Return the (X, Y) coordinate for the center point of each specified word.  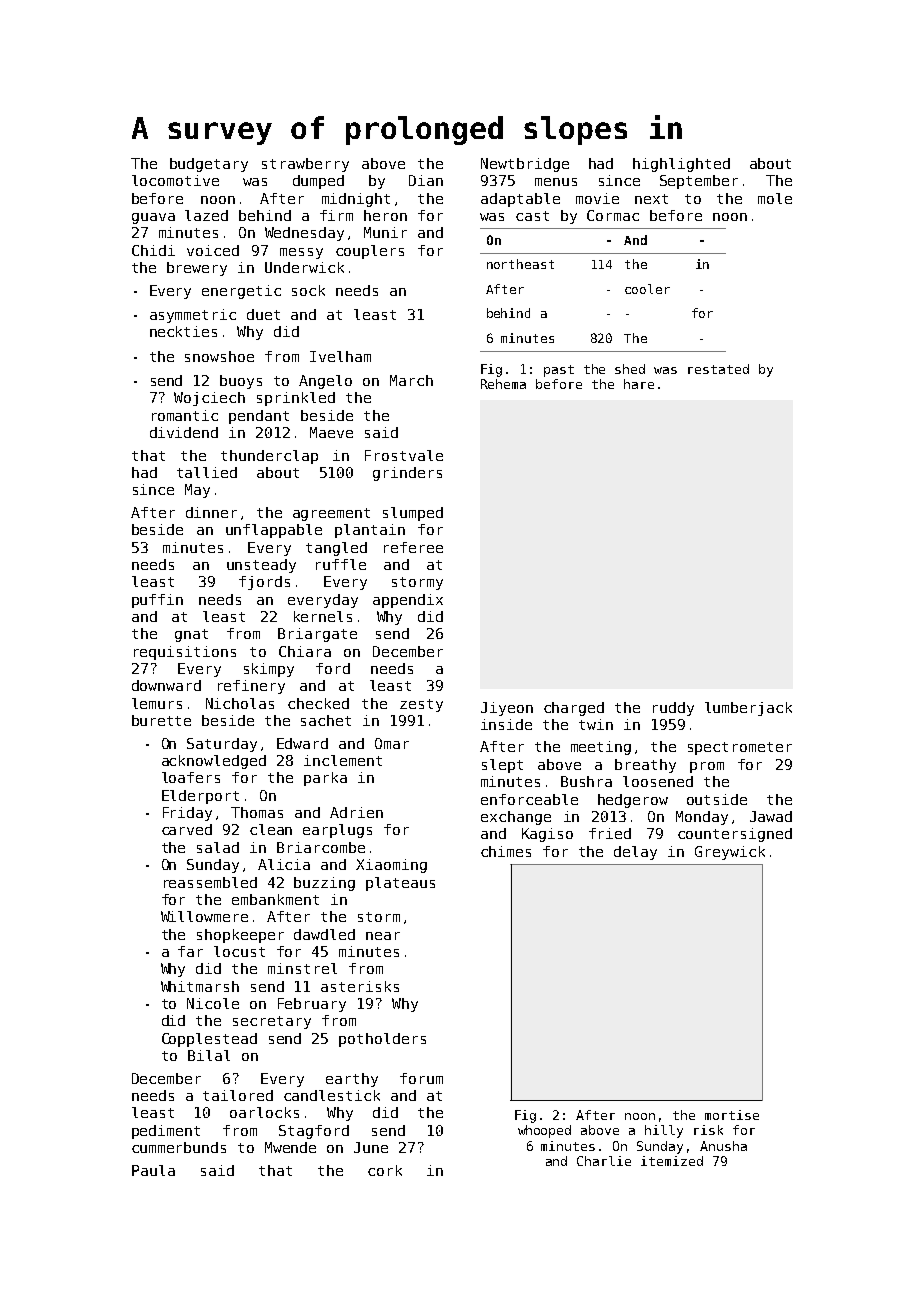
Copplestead (209, 1040)
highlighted (681, 165)
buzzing (324, 884)
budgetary (209, 165)
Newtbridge (525, 165)
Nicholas (240, 703)
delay (635, 853)
